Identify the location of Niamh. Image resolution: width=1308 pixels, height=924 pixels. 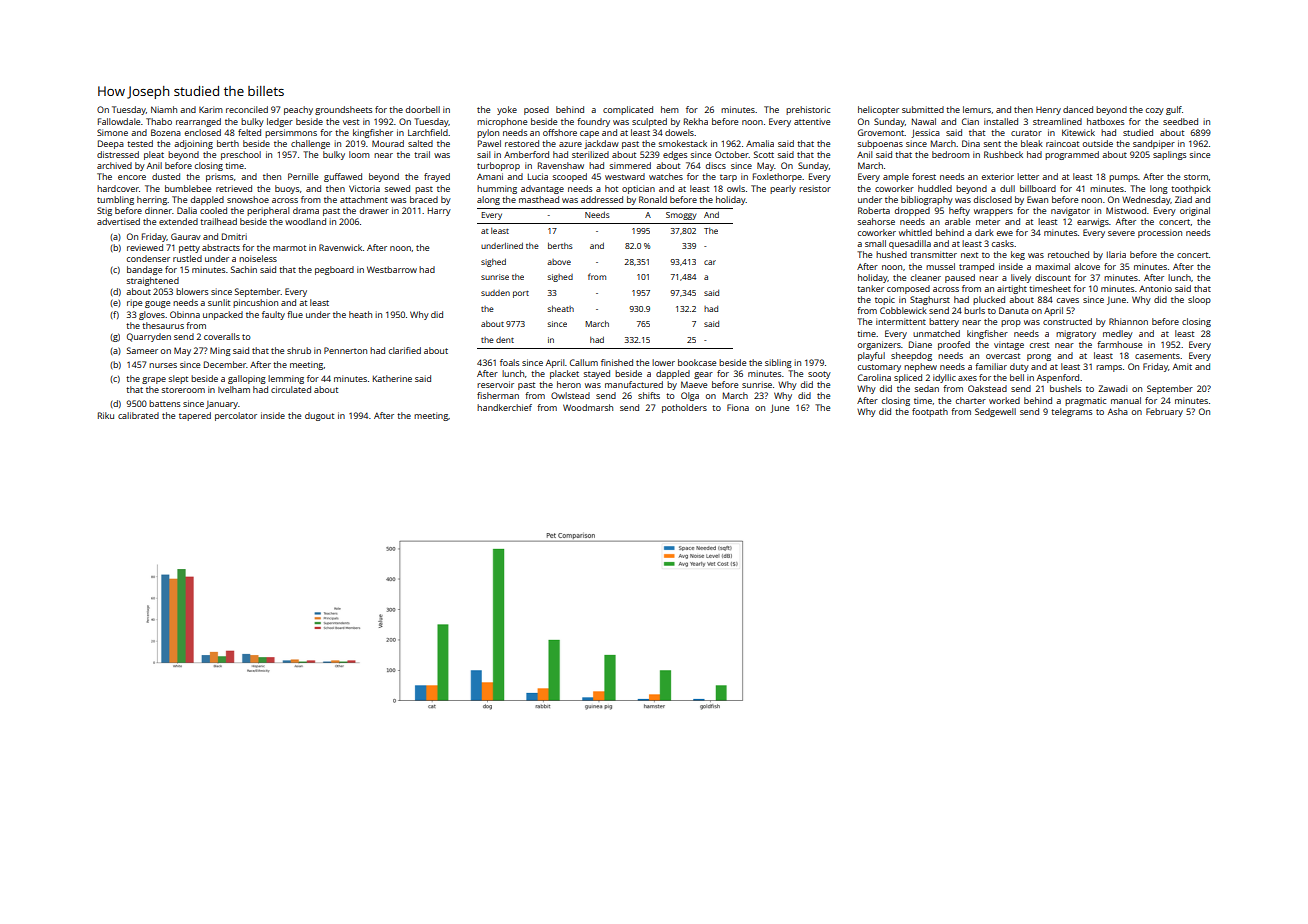
(164, 109).
